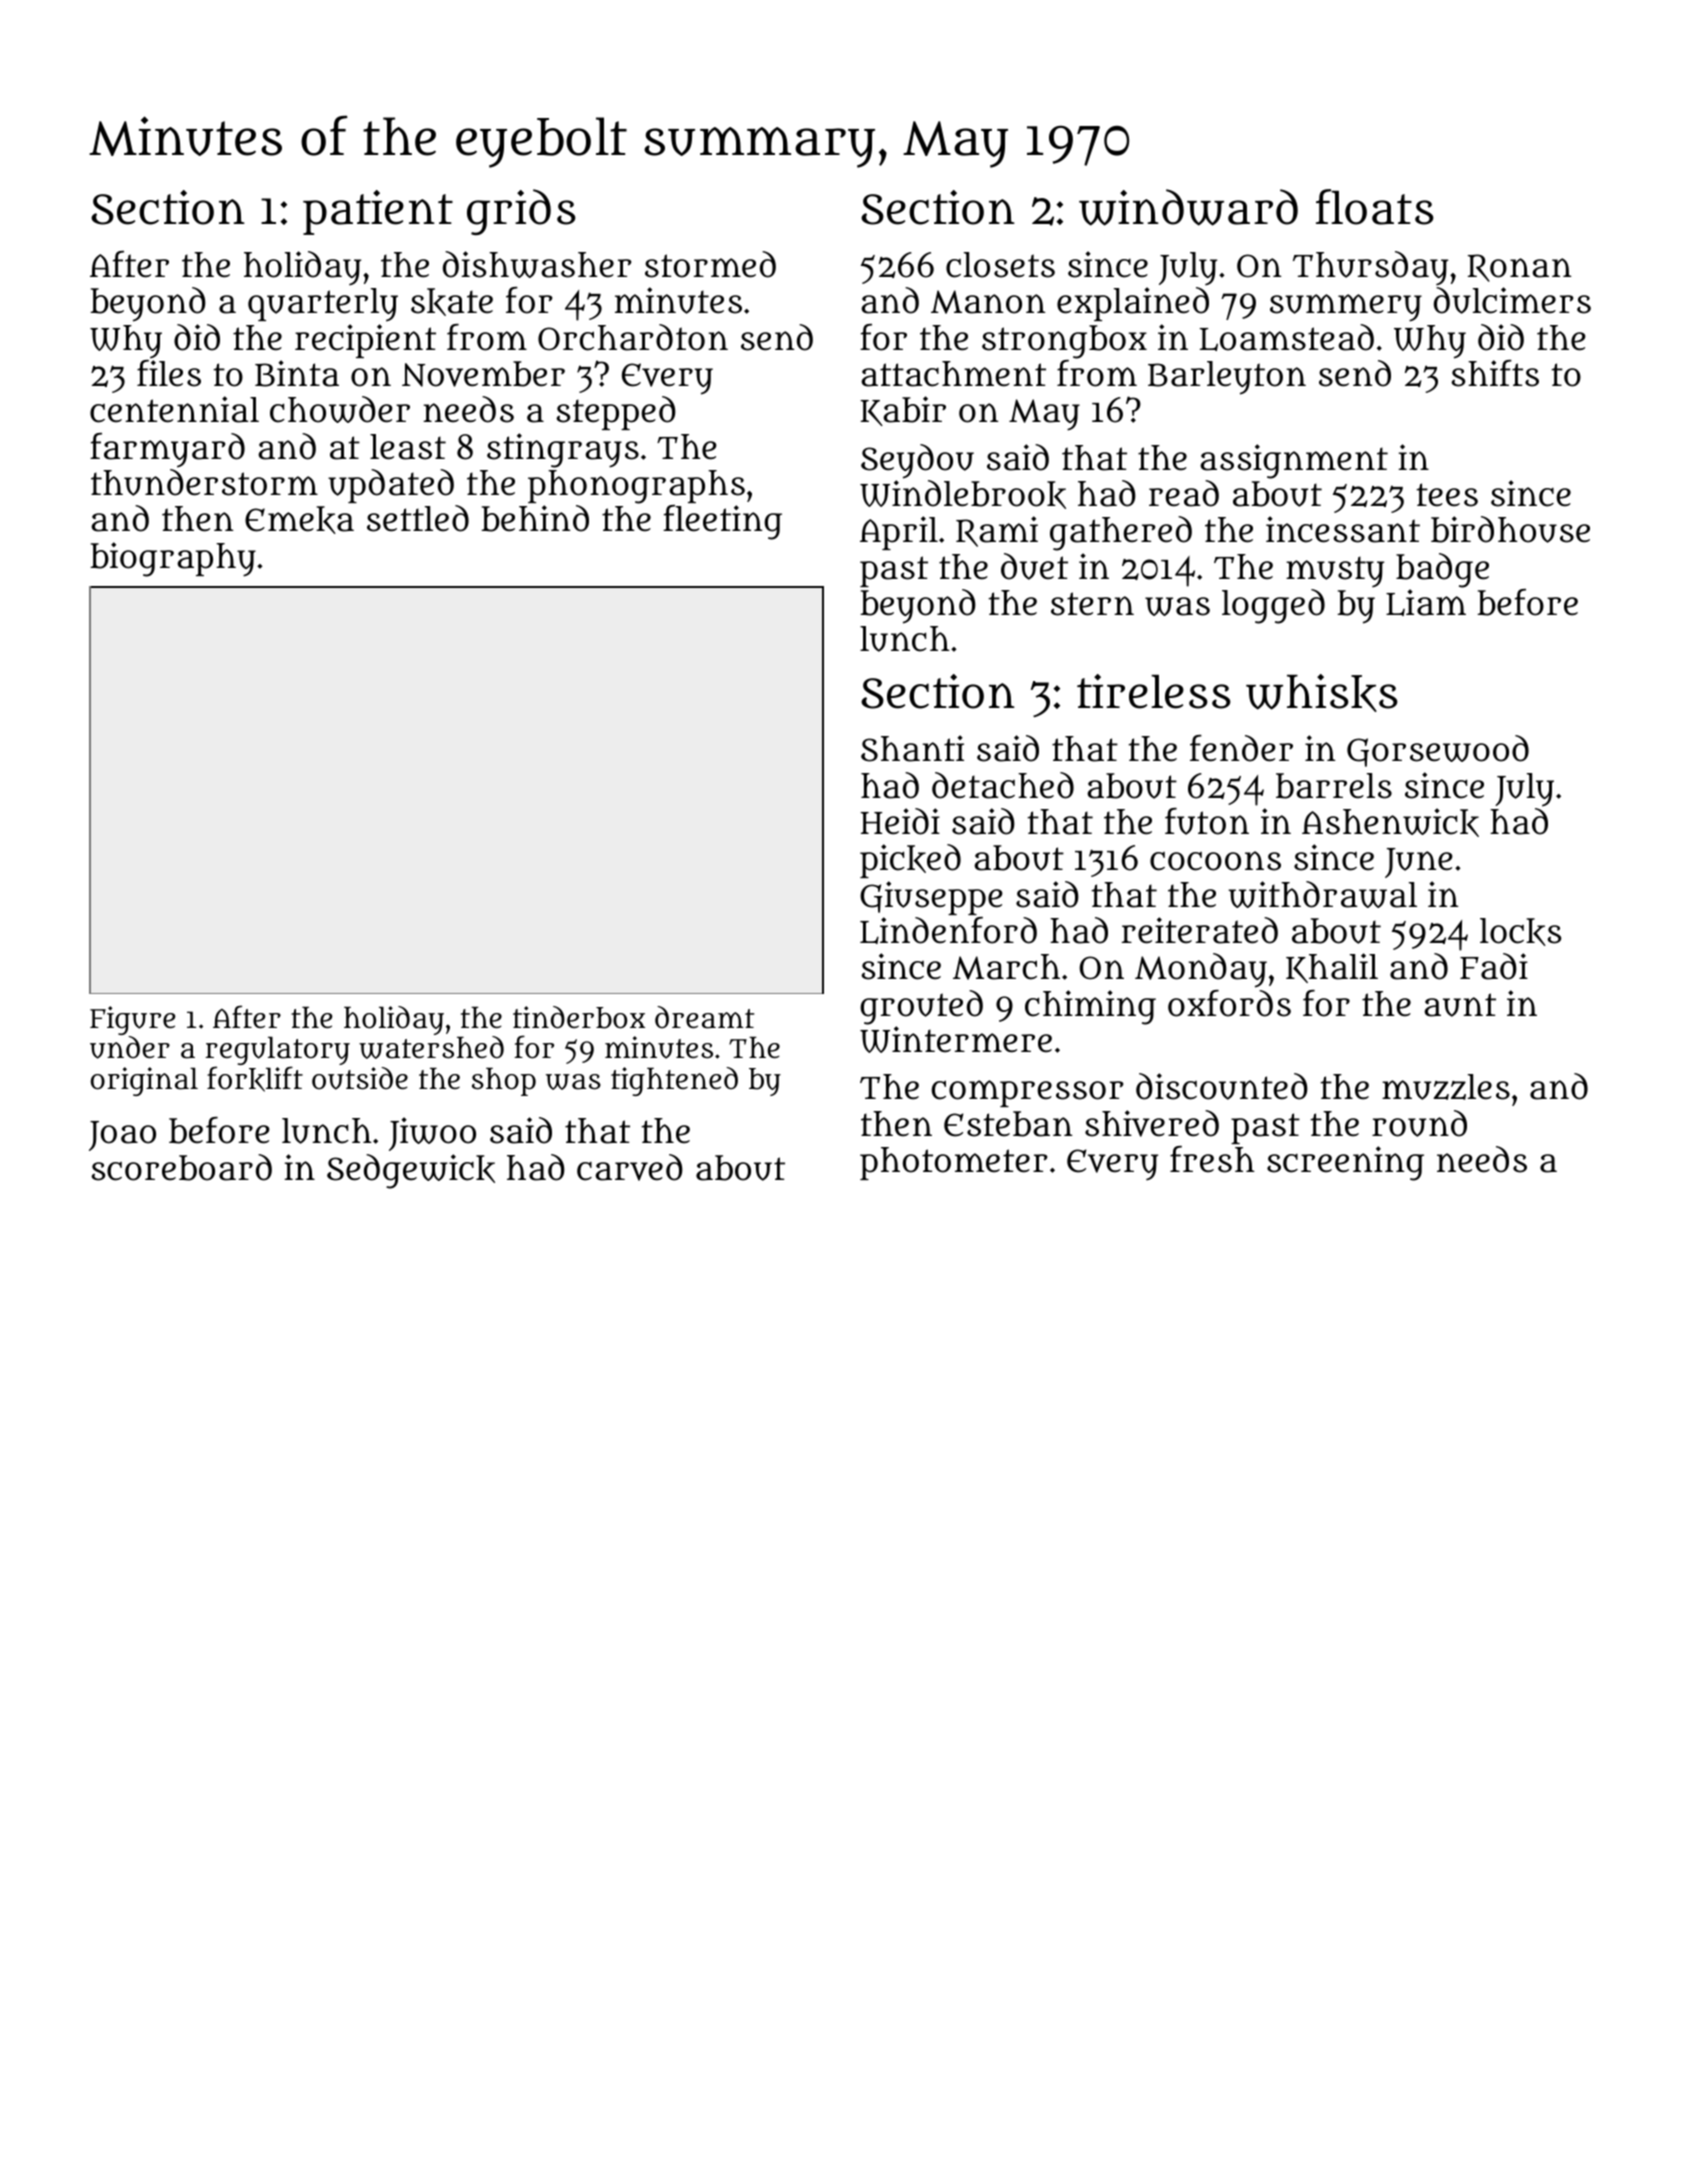 The image size is (1683, 2178). I want to click on muzzles, so click(1446, 1087).
